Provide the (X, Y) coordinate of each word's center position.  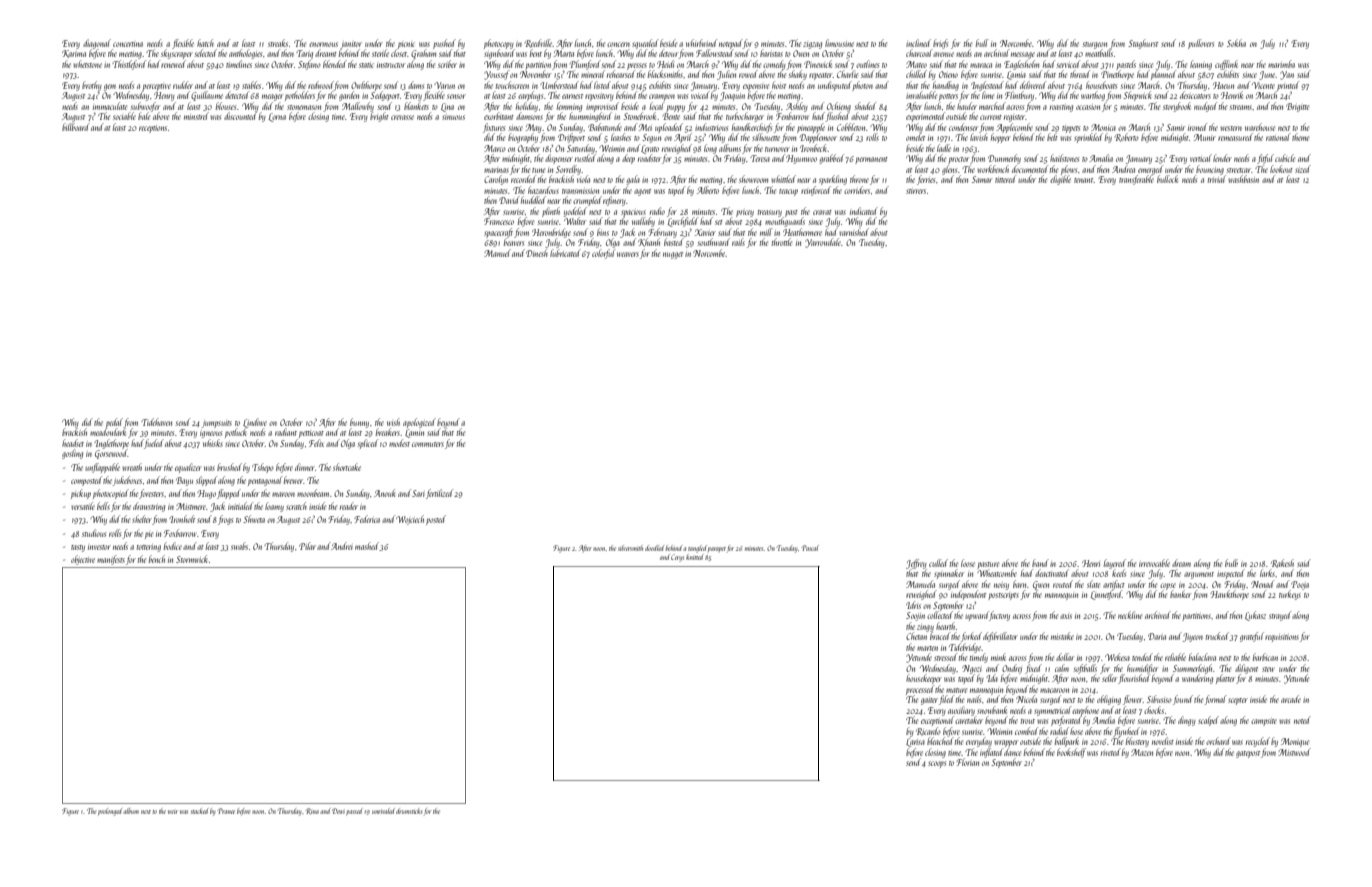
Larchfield (682, 222)
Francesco (499, 221)
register (1014, 118)
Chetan (916, 636)
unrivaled (383, 811)
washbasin (1243, 179)
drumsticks (409, 811)
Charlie (847, 74)
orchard (1218, 741)
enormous (323, 44)
